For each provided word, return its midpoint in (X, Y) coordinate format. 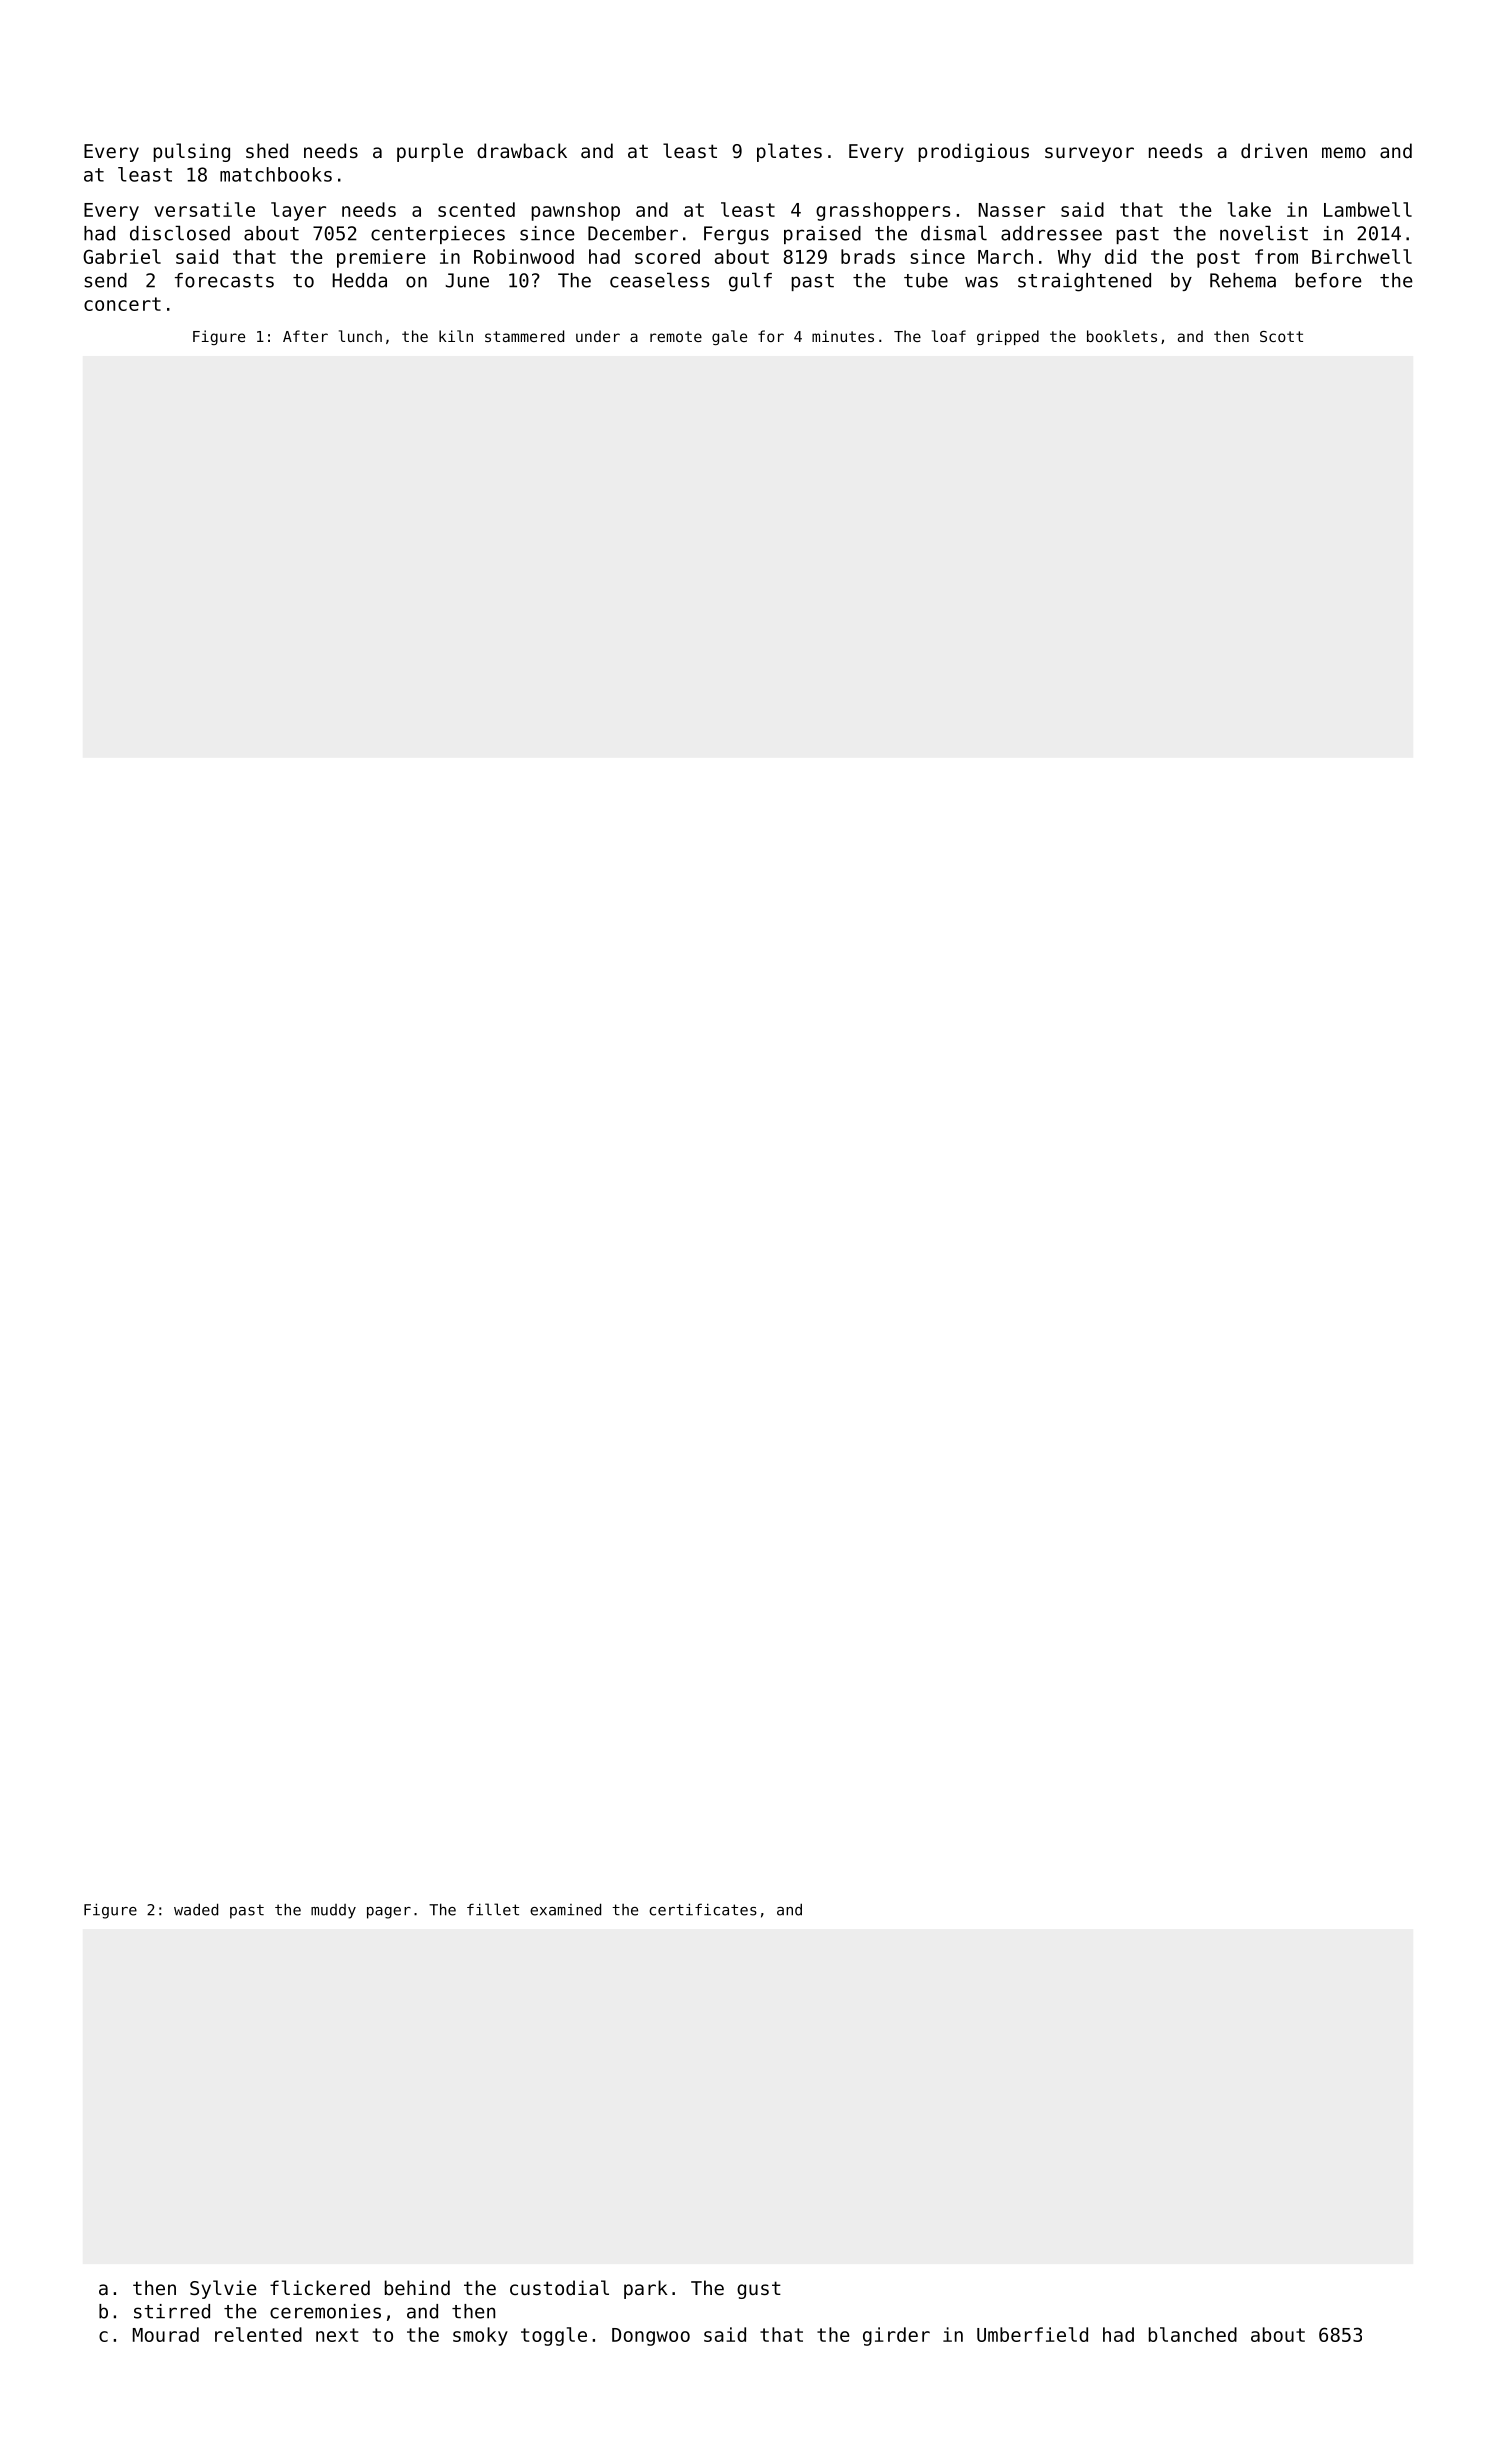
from (1276, 256)
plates (789, 152)
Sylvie (223, 2289)
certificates (703, 1909)
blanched (1193, 2334)
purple (430, 152)
